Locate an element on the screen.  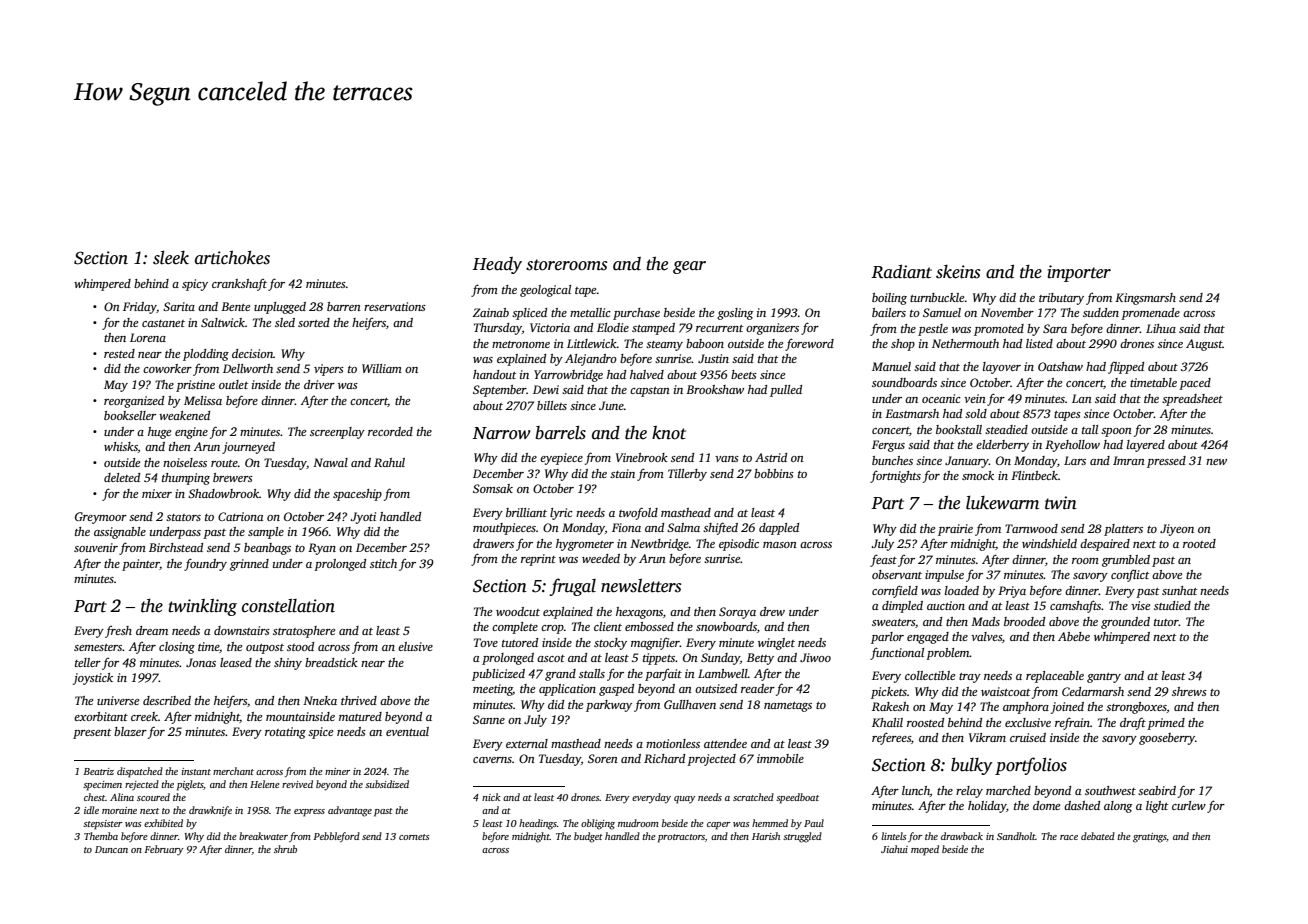
universe is located at coordinates (118, 700).
